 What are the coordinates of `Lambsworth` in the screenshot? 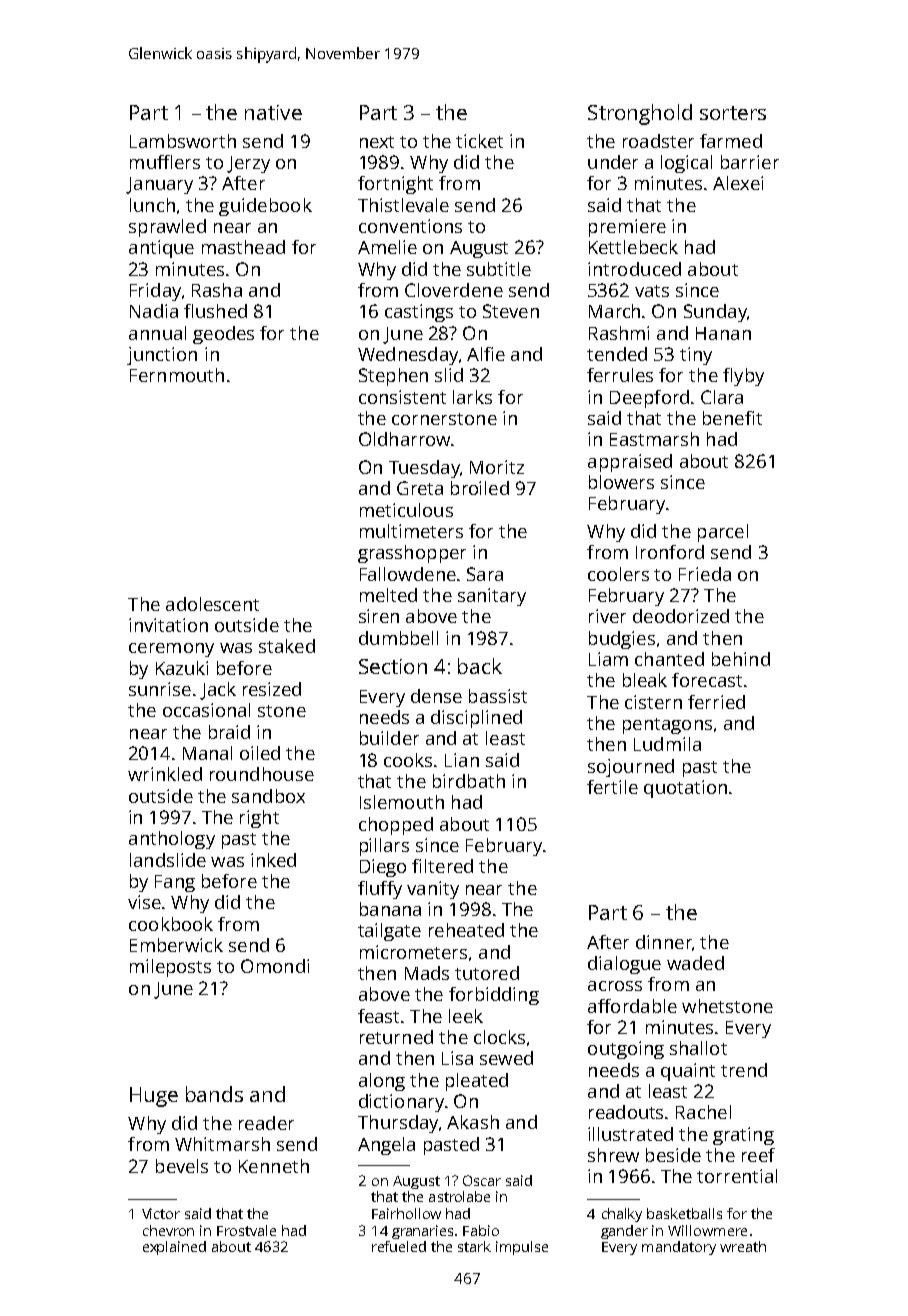 It's located at (183, 141).
